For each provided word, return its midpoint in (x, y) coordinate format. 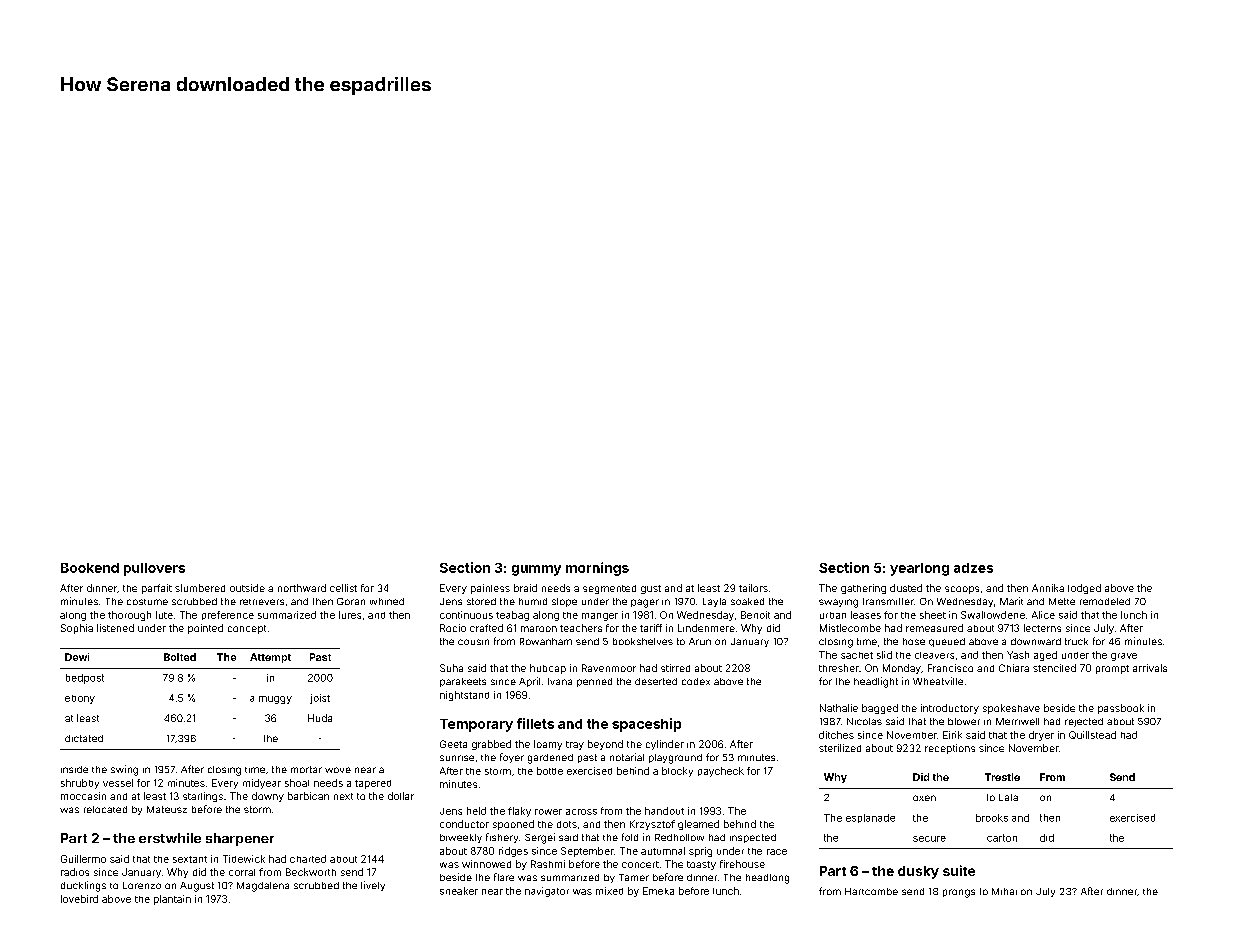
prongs (959, 893)
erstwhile (170, 838)
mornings (597, 569)
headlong (767, 879)
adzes (973, 568)
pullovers (154, 569)
